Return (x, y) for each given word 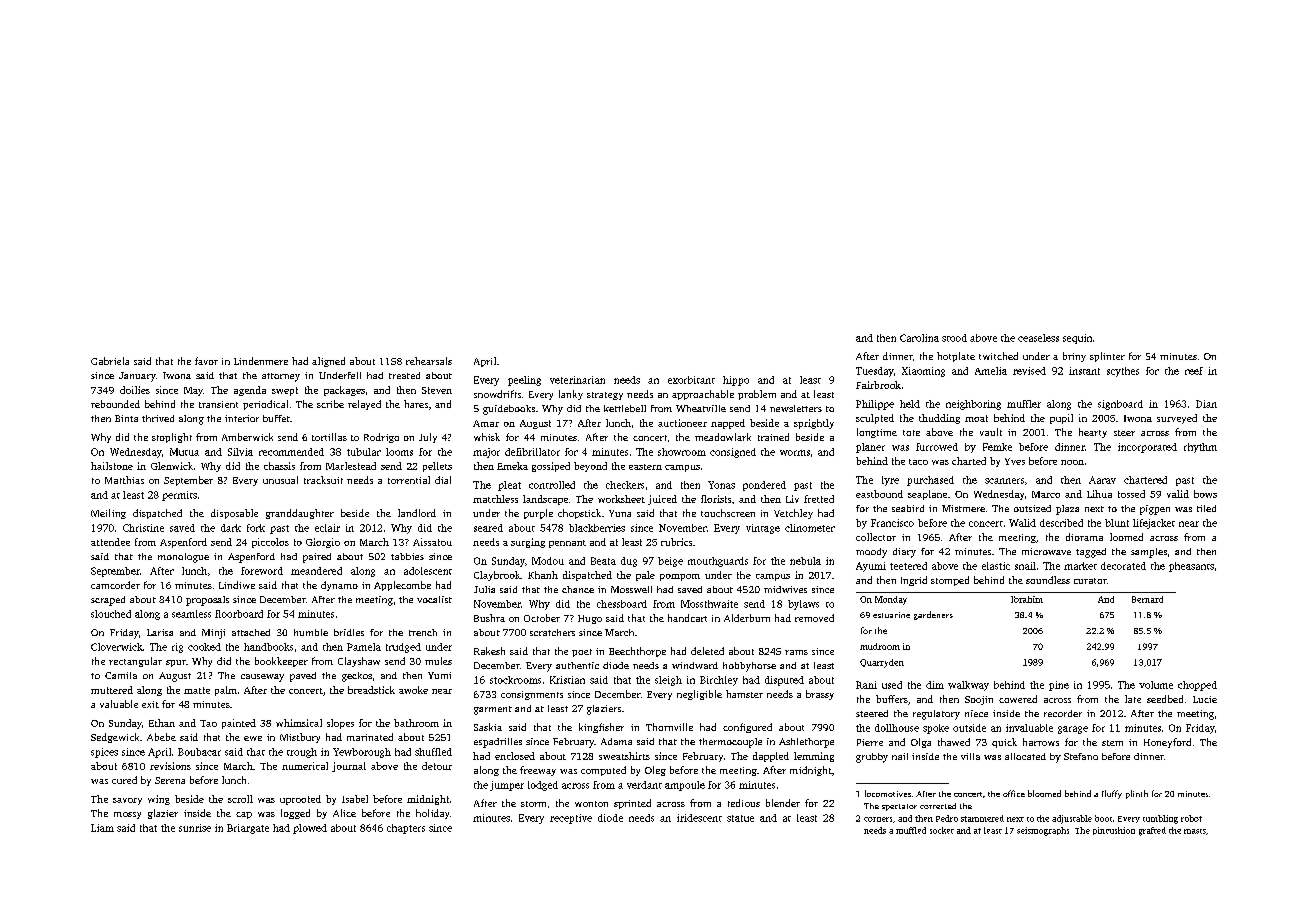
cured (124, 780)
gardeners (933, 615)
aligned (328, 362)
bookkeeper (281, 662)
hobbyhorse (749, 667)
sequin (1077, 339)
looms (399, 452)
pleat (509, 486)
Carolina (919, 338)
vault (991, 432)
